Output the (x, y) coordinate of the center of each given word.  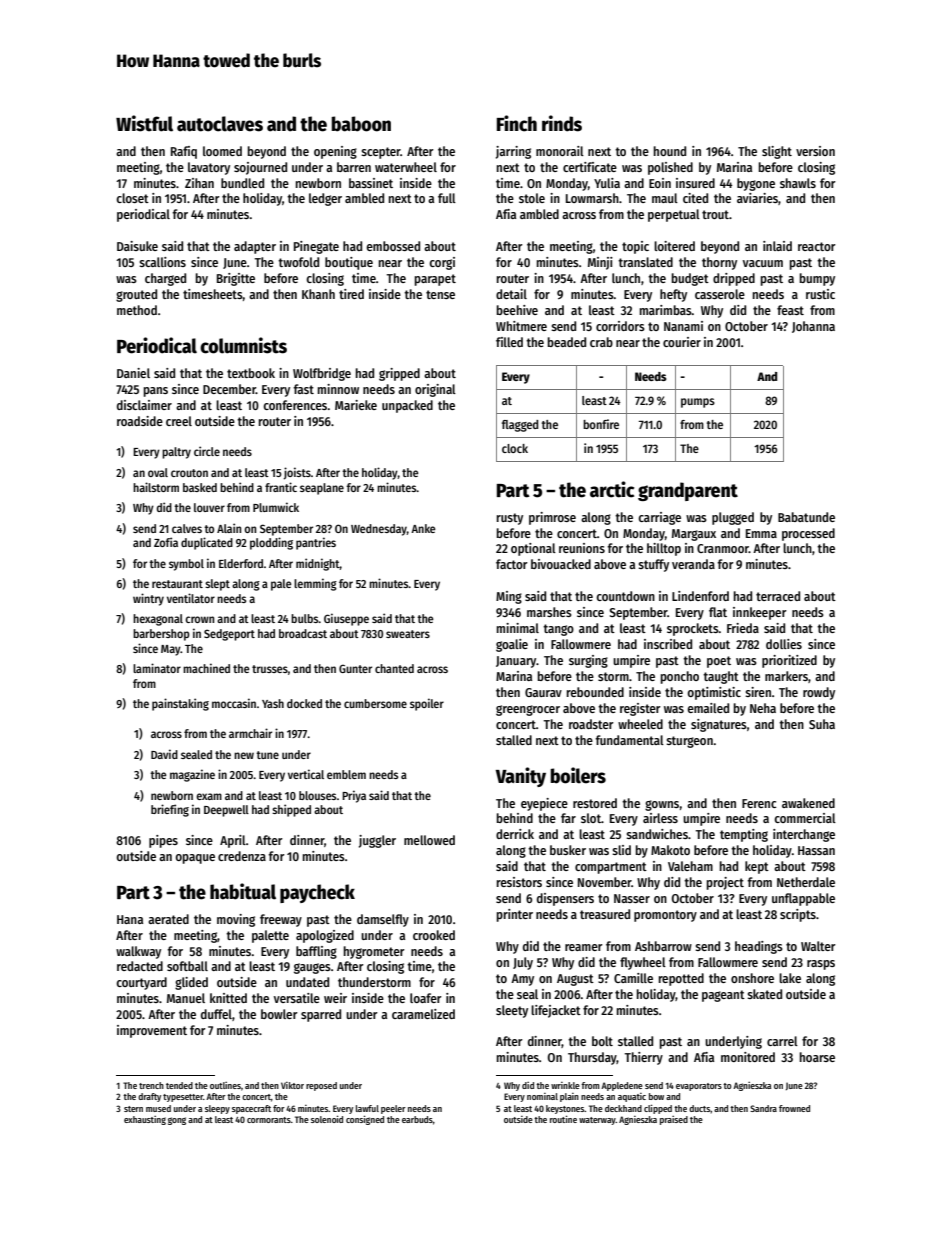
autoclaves (220, 124)
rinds (562, 123)
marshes (549, 612)
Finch (517, 123)
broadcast (303, 633)
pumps (698, 403)
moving (236, 920)
